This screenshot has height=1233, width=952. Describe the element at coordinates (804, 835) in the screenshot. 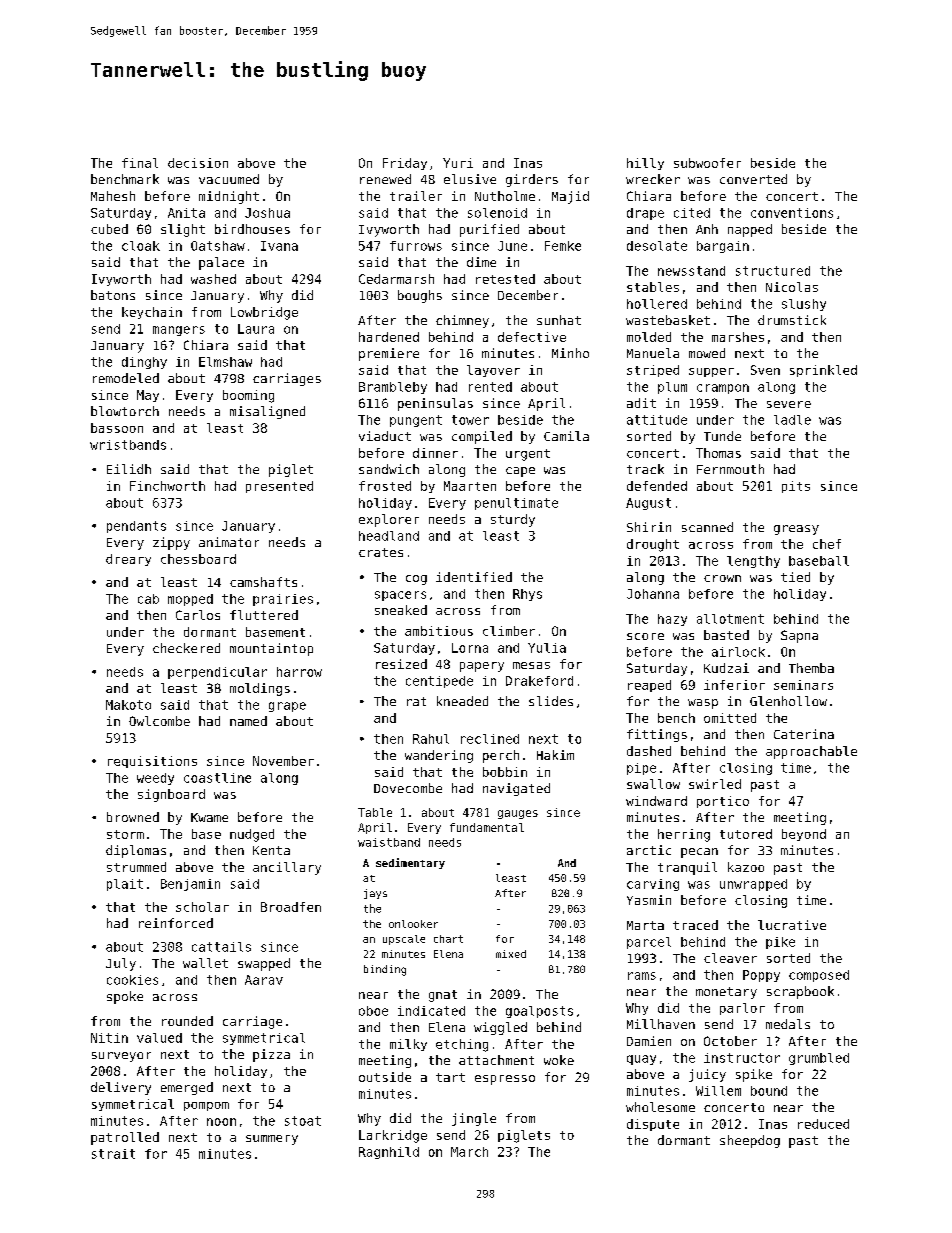

I see `beyond` at that location.
